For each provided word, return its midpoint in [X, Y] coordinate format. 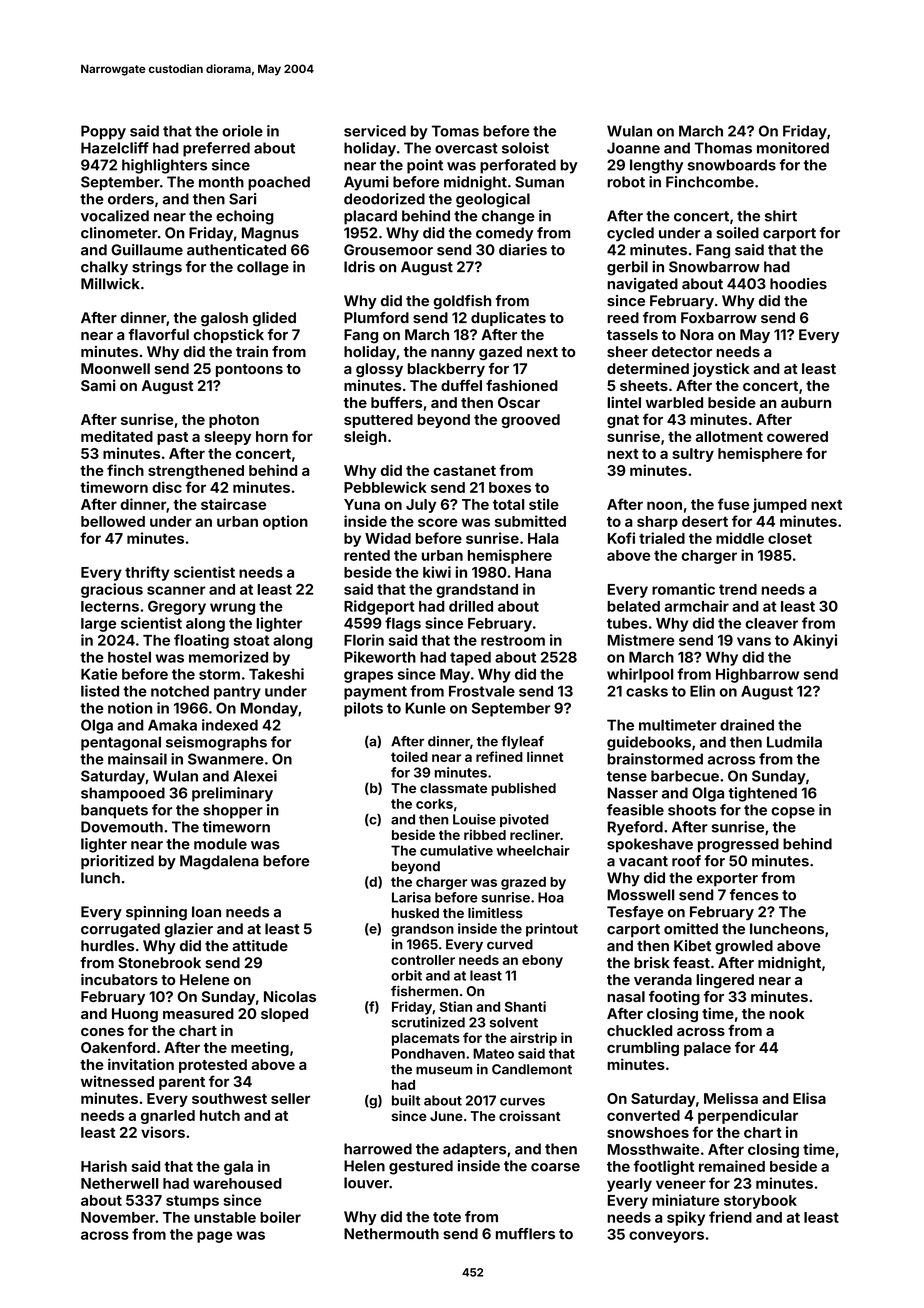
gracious [112, 590]
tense [627, 776]
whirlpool [640, 675]
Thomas [723, 148]
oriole [242, 131]
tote [447, 1217]
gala [238, 1168]
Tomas [455, 131]
